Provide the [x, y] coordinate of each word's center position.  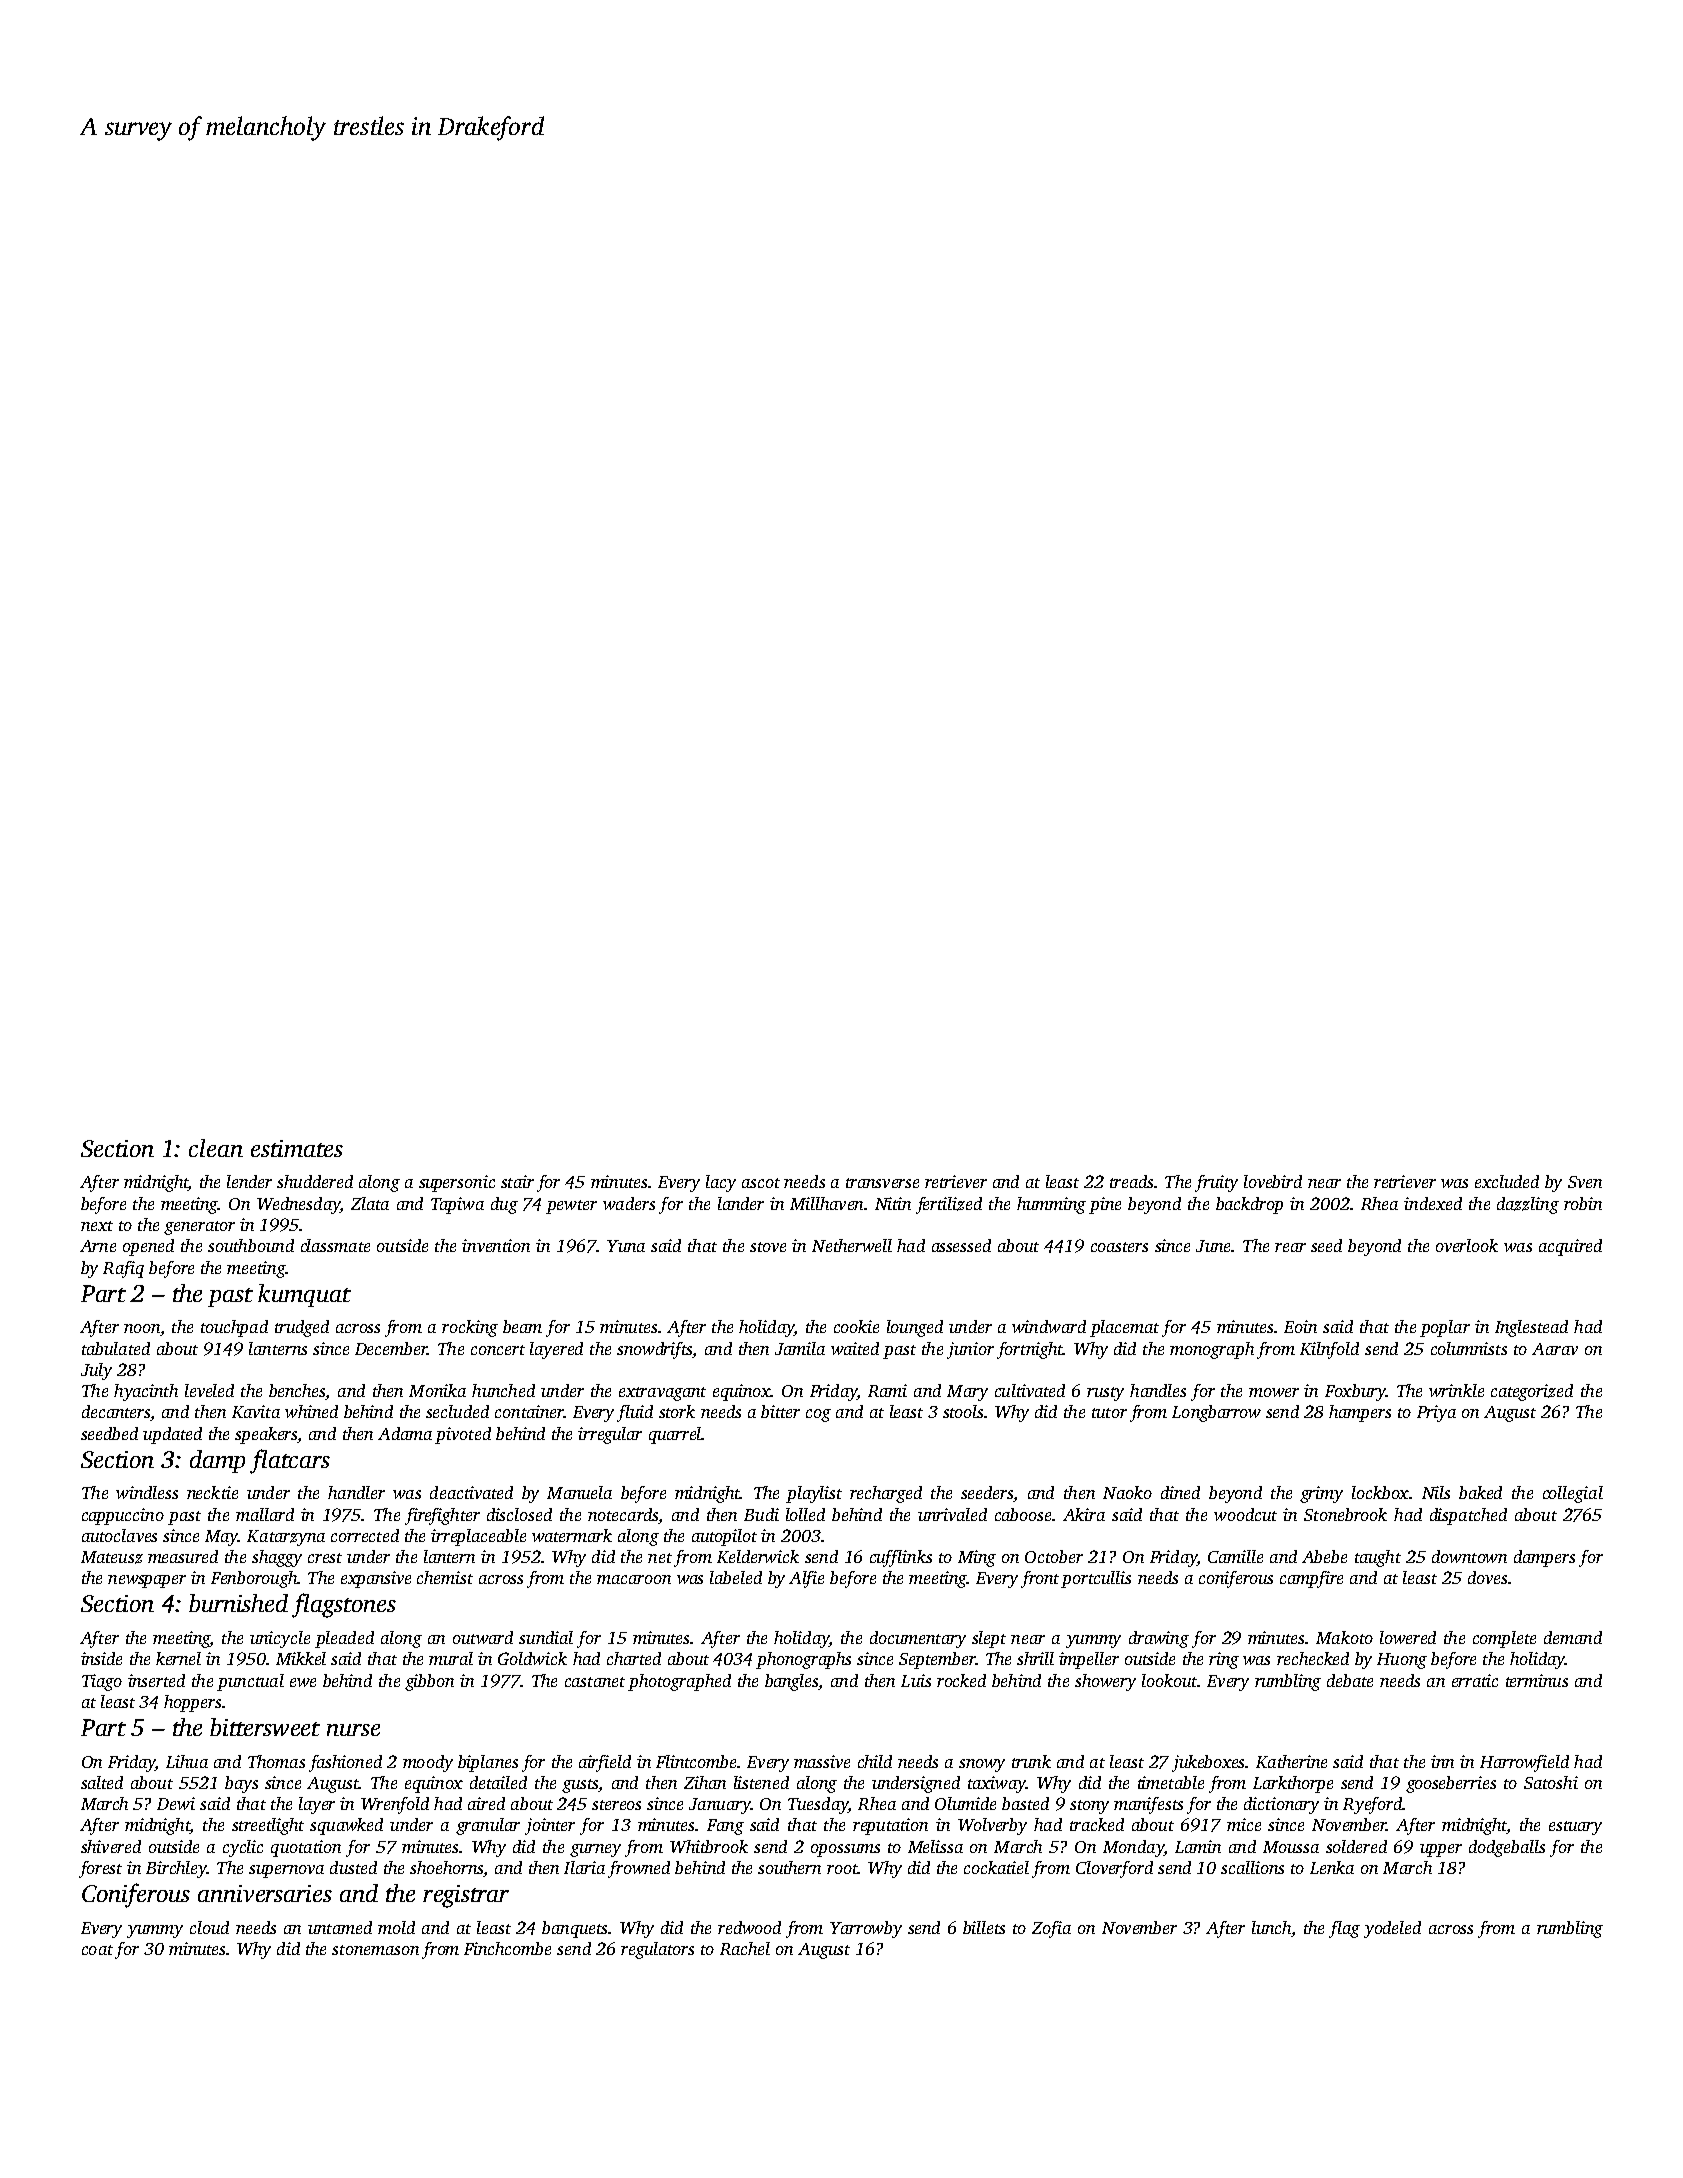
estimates [297, 1148]
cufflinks [901, 1558]
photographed [679, 1682]
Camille [1235, 1556]
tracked [1097, 1824]
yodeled [1392, 1929]
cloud [209, 1927]
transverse [882, 1183]
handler [356, 1492]
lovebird [1273, 1181]
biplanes [488, 1763]
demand [1573, 1637]
